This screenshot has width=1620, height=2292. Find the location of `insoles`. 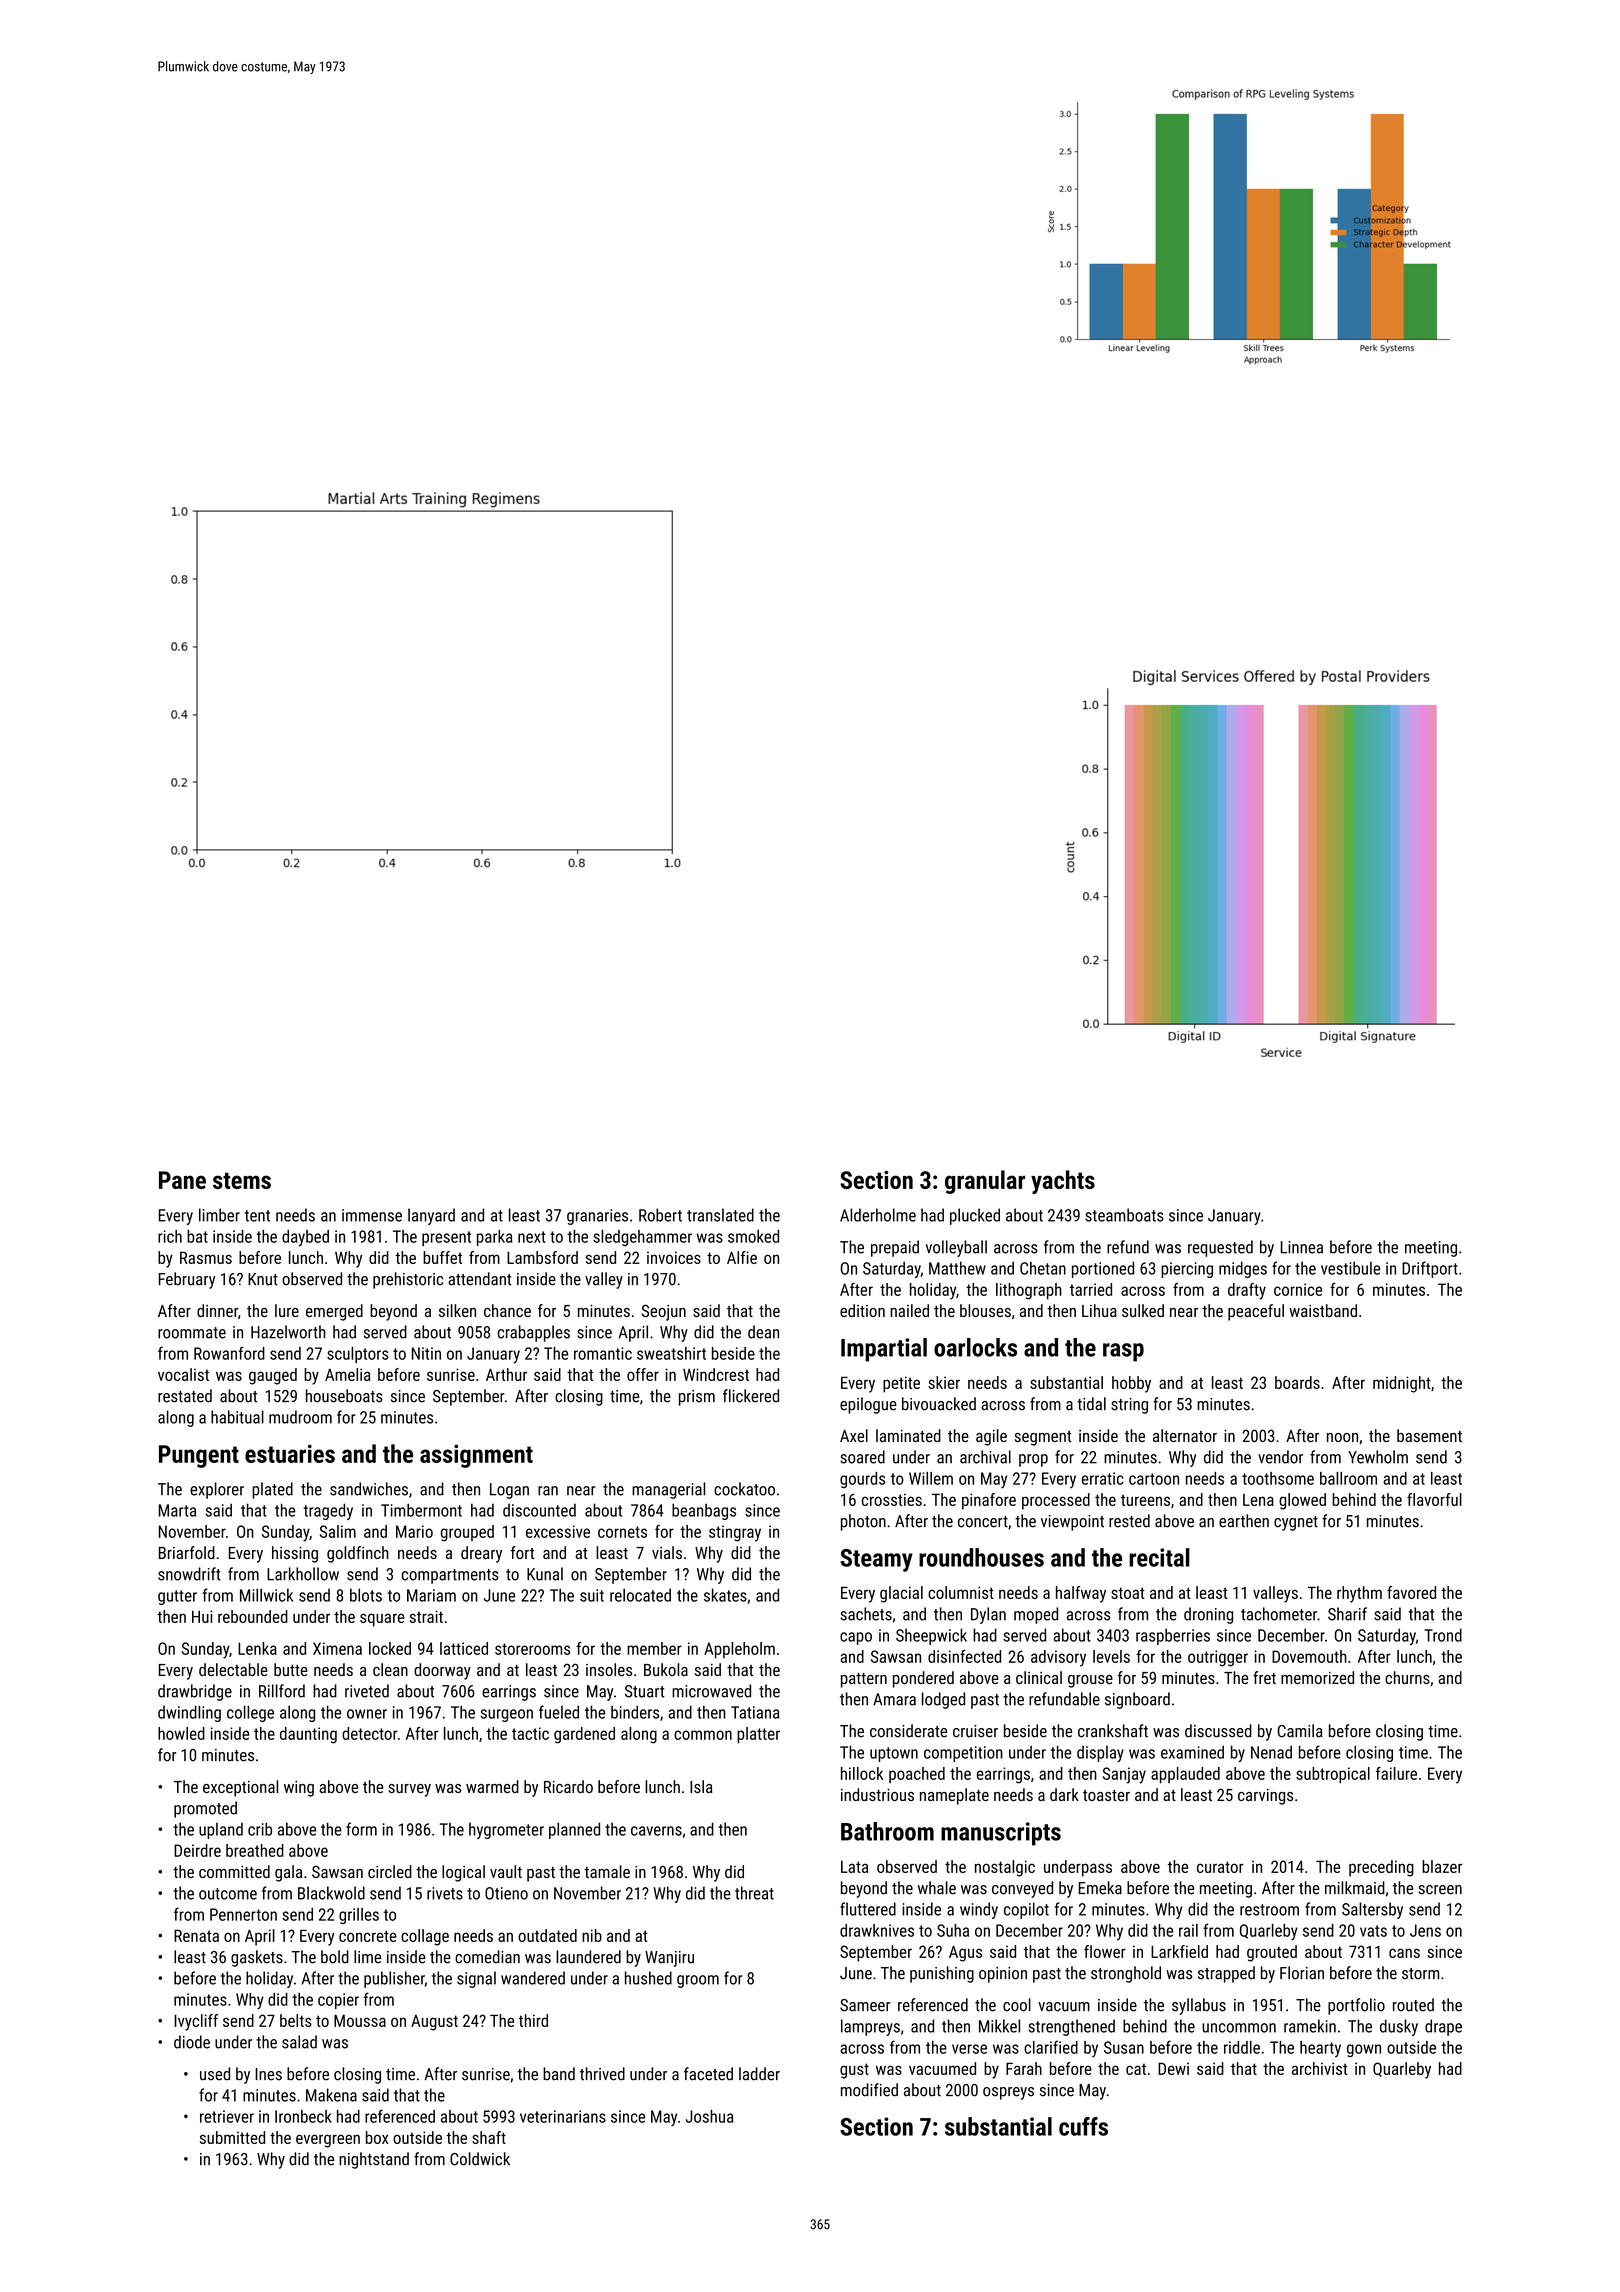

insoles is located at coordinates (609, 1669).
